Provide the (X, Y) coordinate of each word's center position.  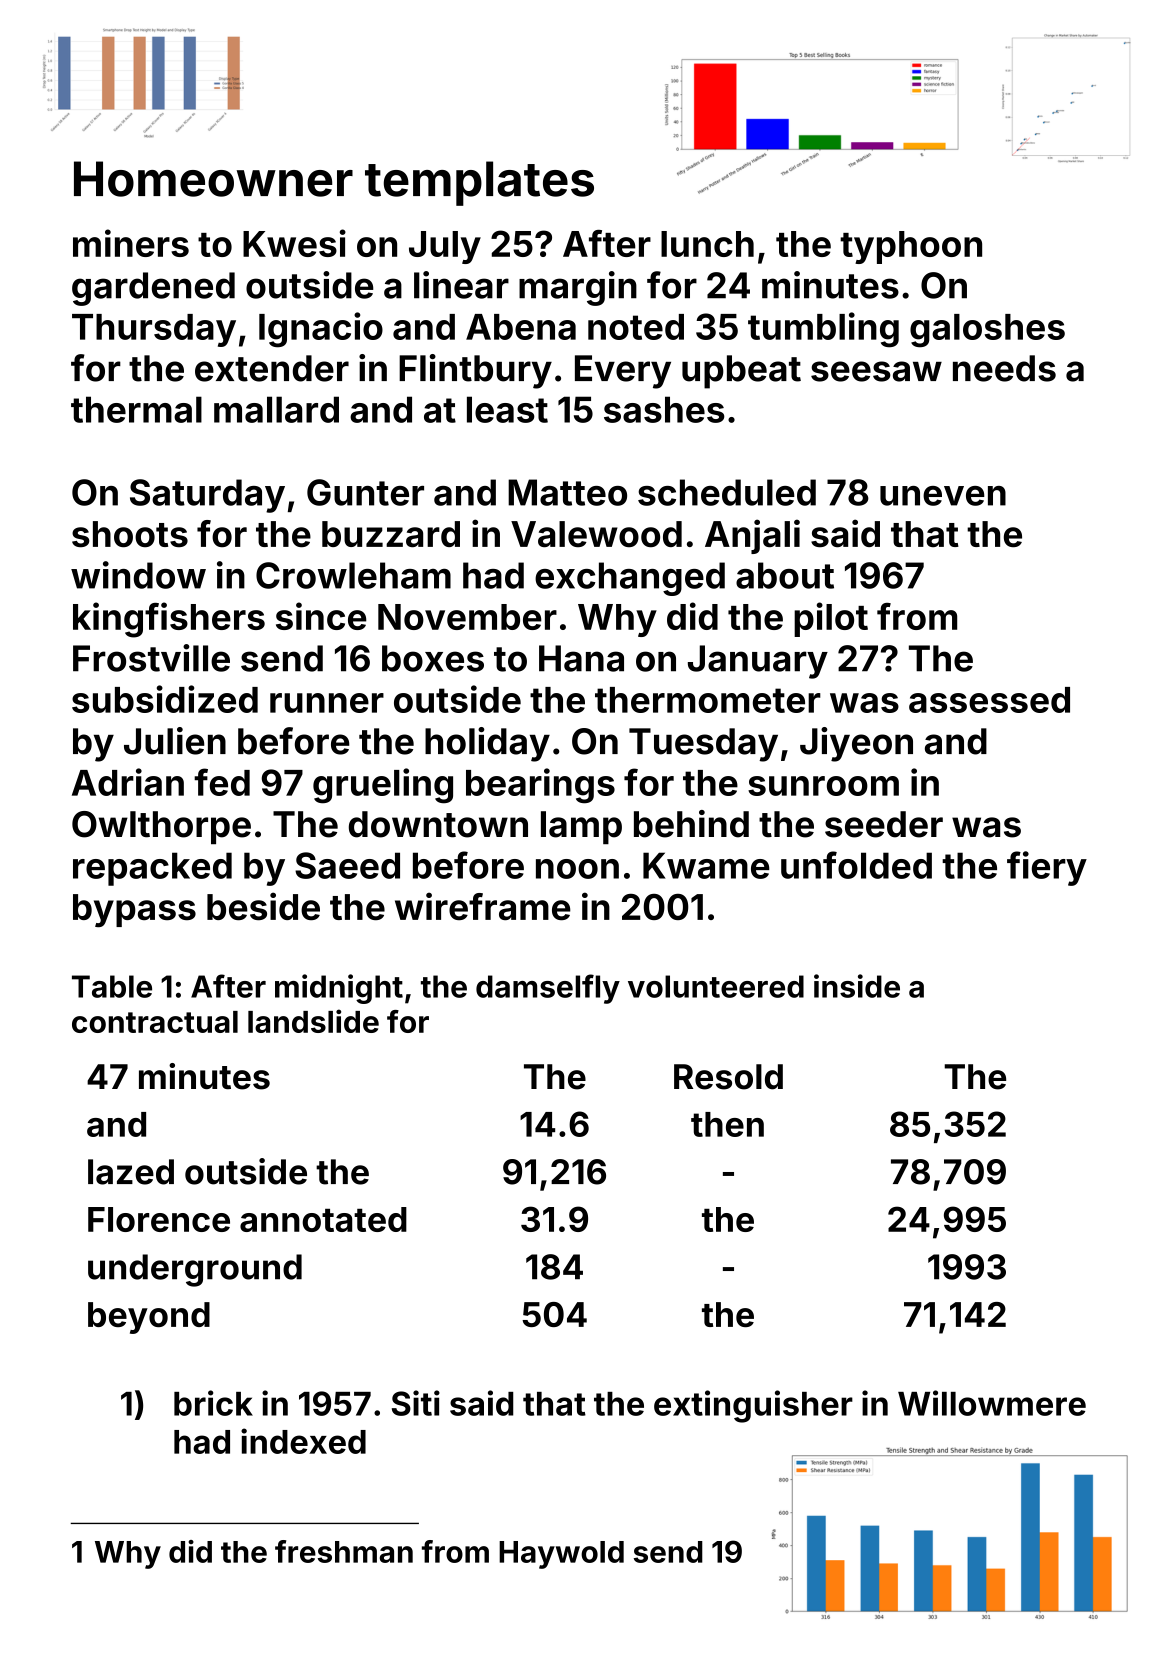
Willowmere (992, 1403)
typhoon (911, 247)
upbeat (741, 372)
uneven (943, 496)
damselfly (548, 989)
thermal (136, 409)
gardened (153, 289)
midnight (339, 989)
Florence (159, 1219)
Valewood (596, 534)
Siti (416, 1403)
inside (857, 986)
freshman (344, 1551)
